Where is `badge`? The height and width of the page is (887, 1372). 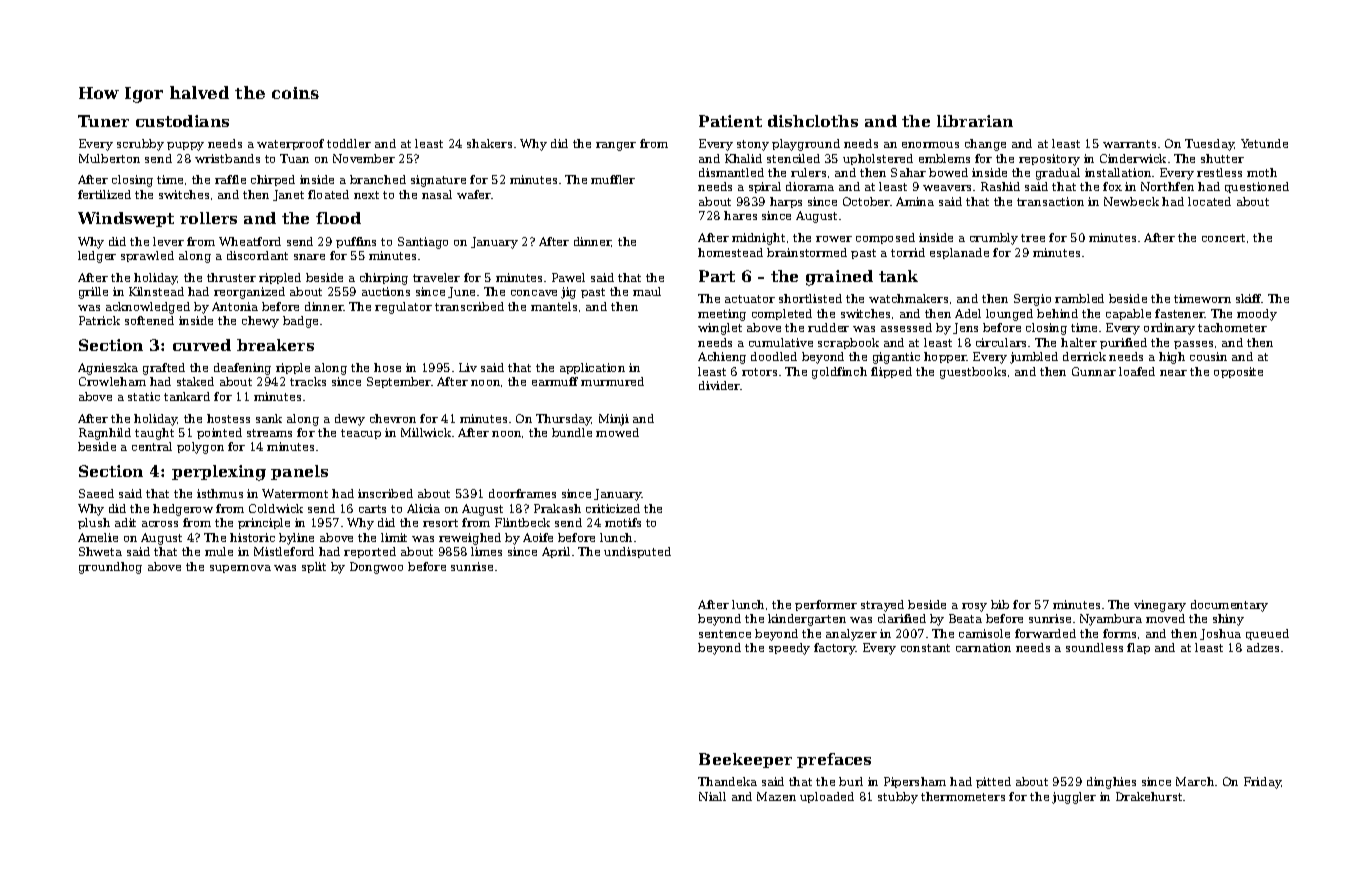 badge is located at coordinates (300, 322).
